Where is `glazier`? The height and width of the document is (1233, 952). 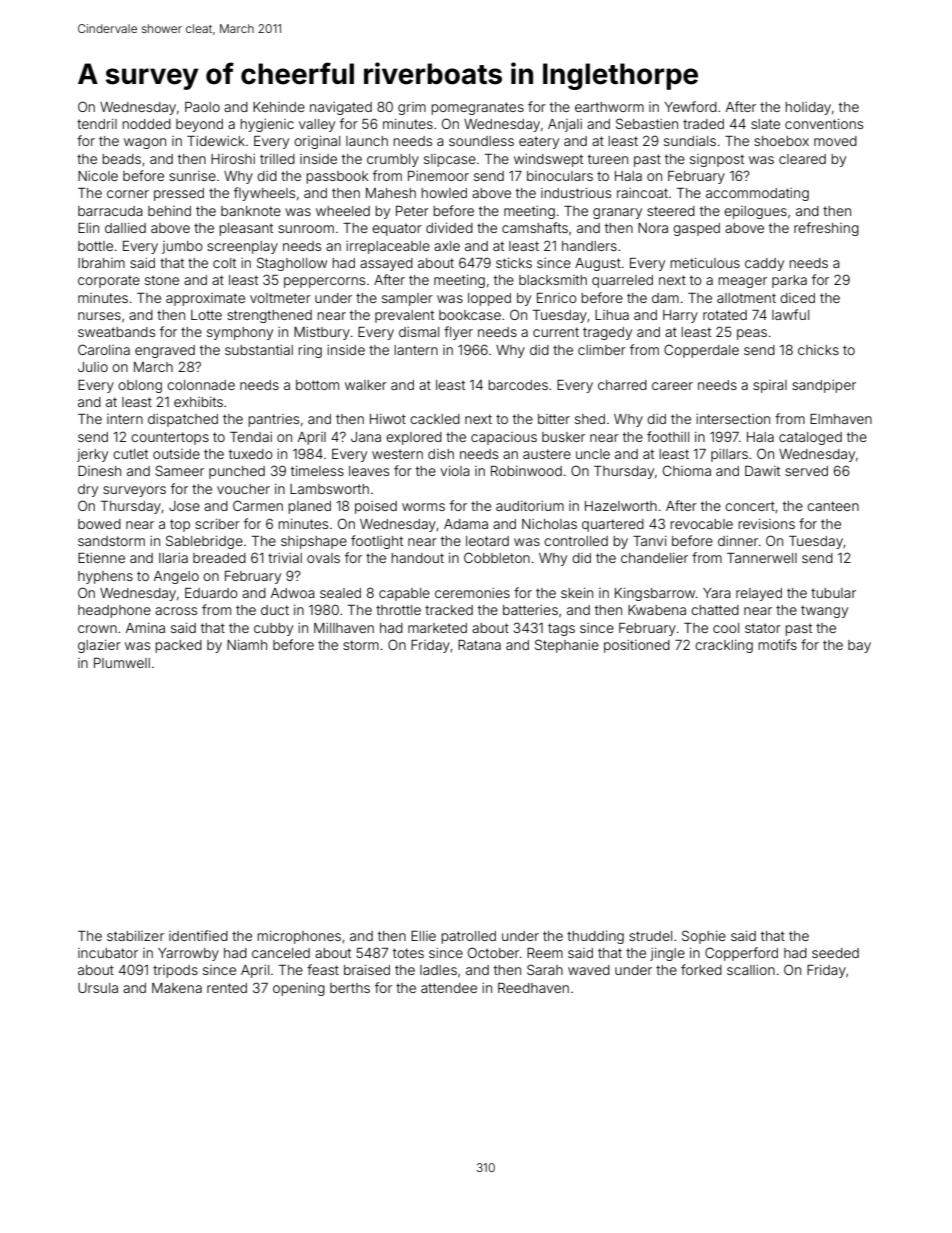
glazier is located at coordinates (99, 646).
